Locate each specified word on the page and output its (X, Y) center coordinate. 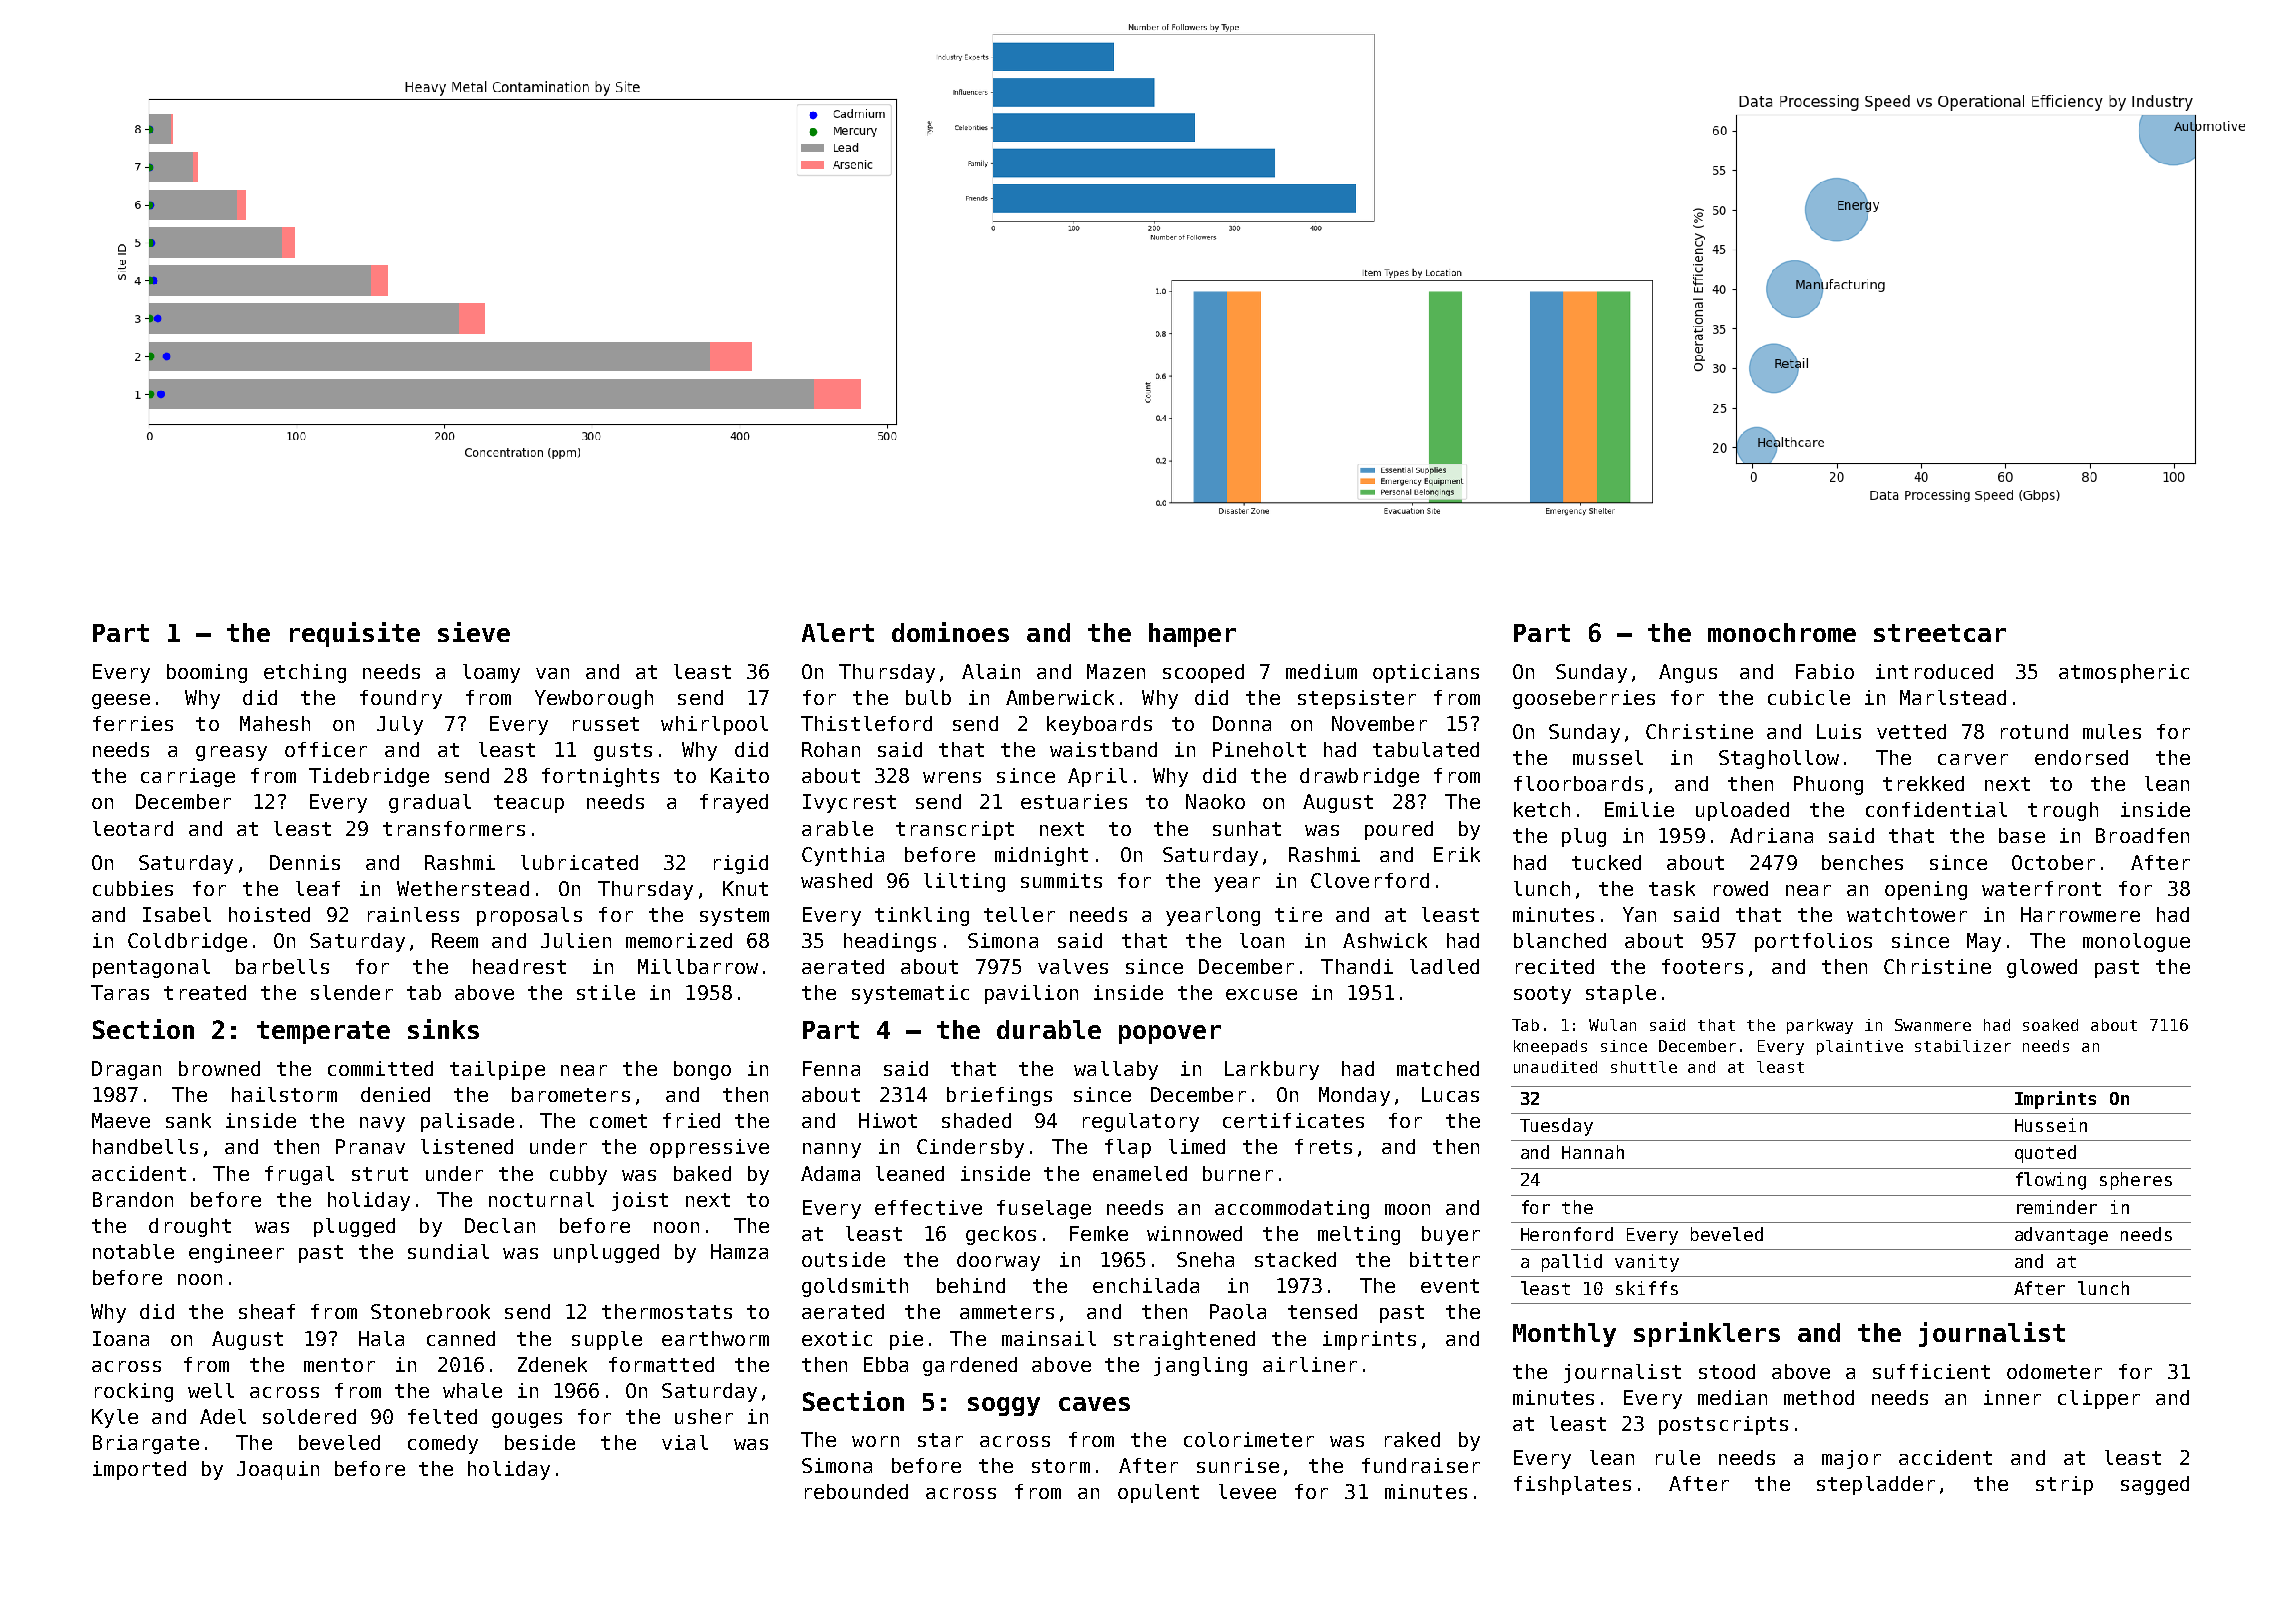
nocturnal (541, 1199)
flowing (2051, 1181)
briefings (999, 1096)
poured (1399, 830)
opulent (1158, 1493)
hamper (1192, 635)
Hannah (1593, 1152)
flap (1128, 1148)
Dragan (126, 1070)
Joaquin (278, 1470)
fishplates (1572, 1485)
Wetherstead (463, 888)
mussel (1608, 757)
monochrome (1782, 632)
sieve (474, 632)
